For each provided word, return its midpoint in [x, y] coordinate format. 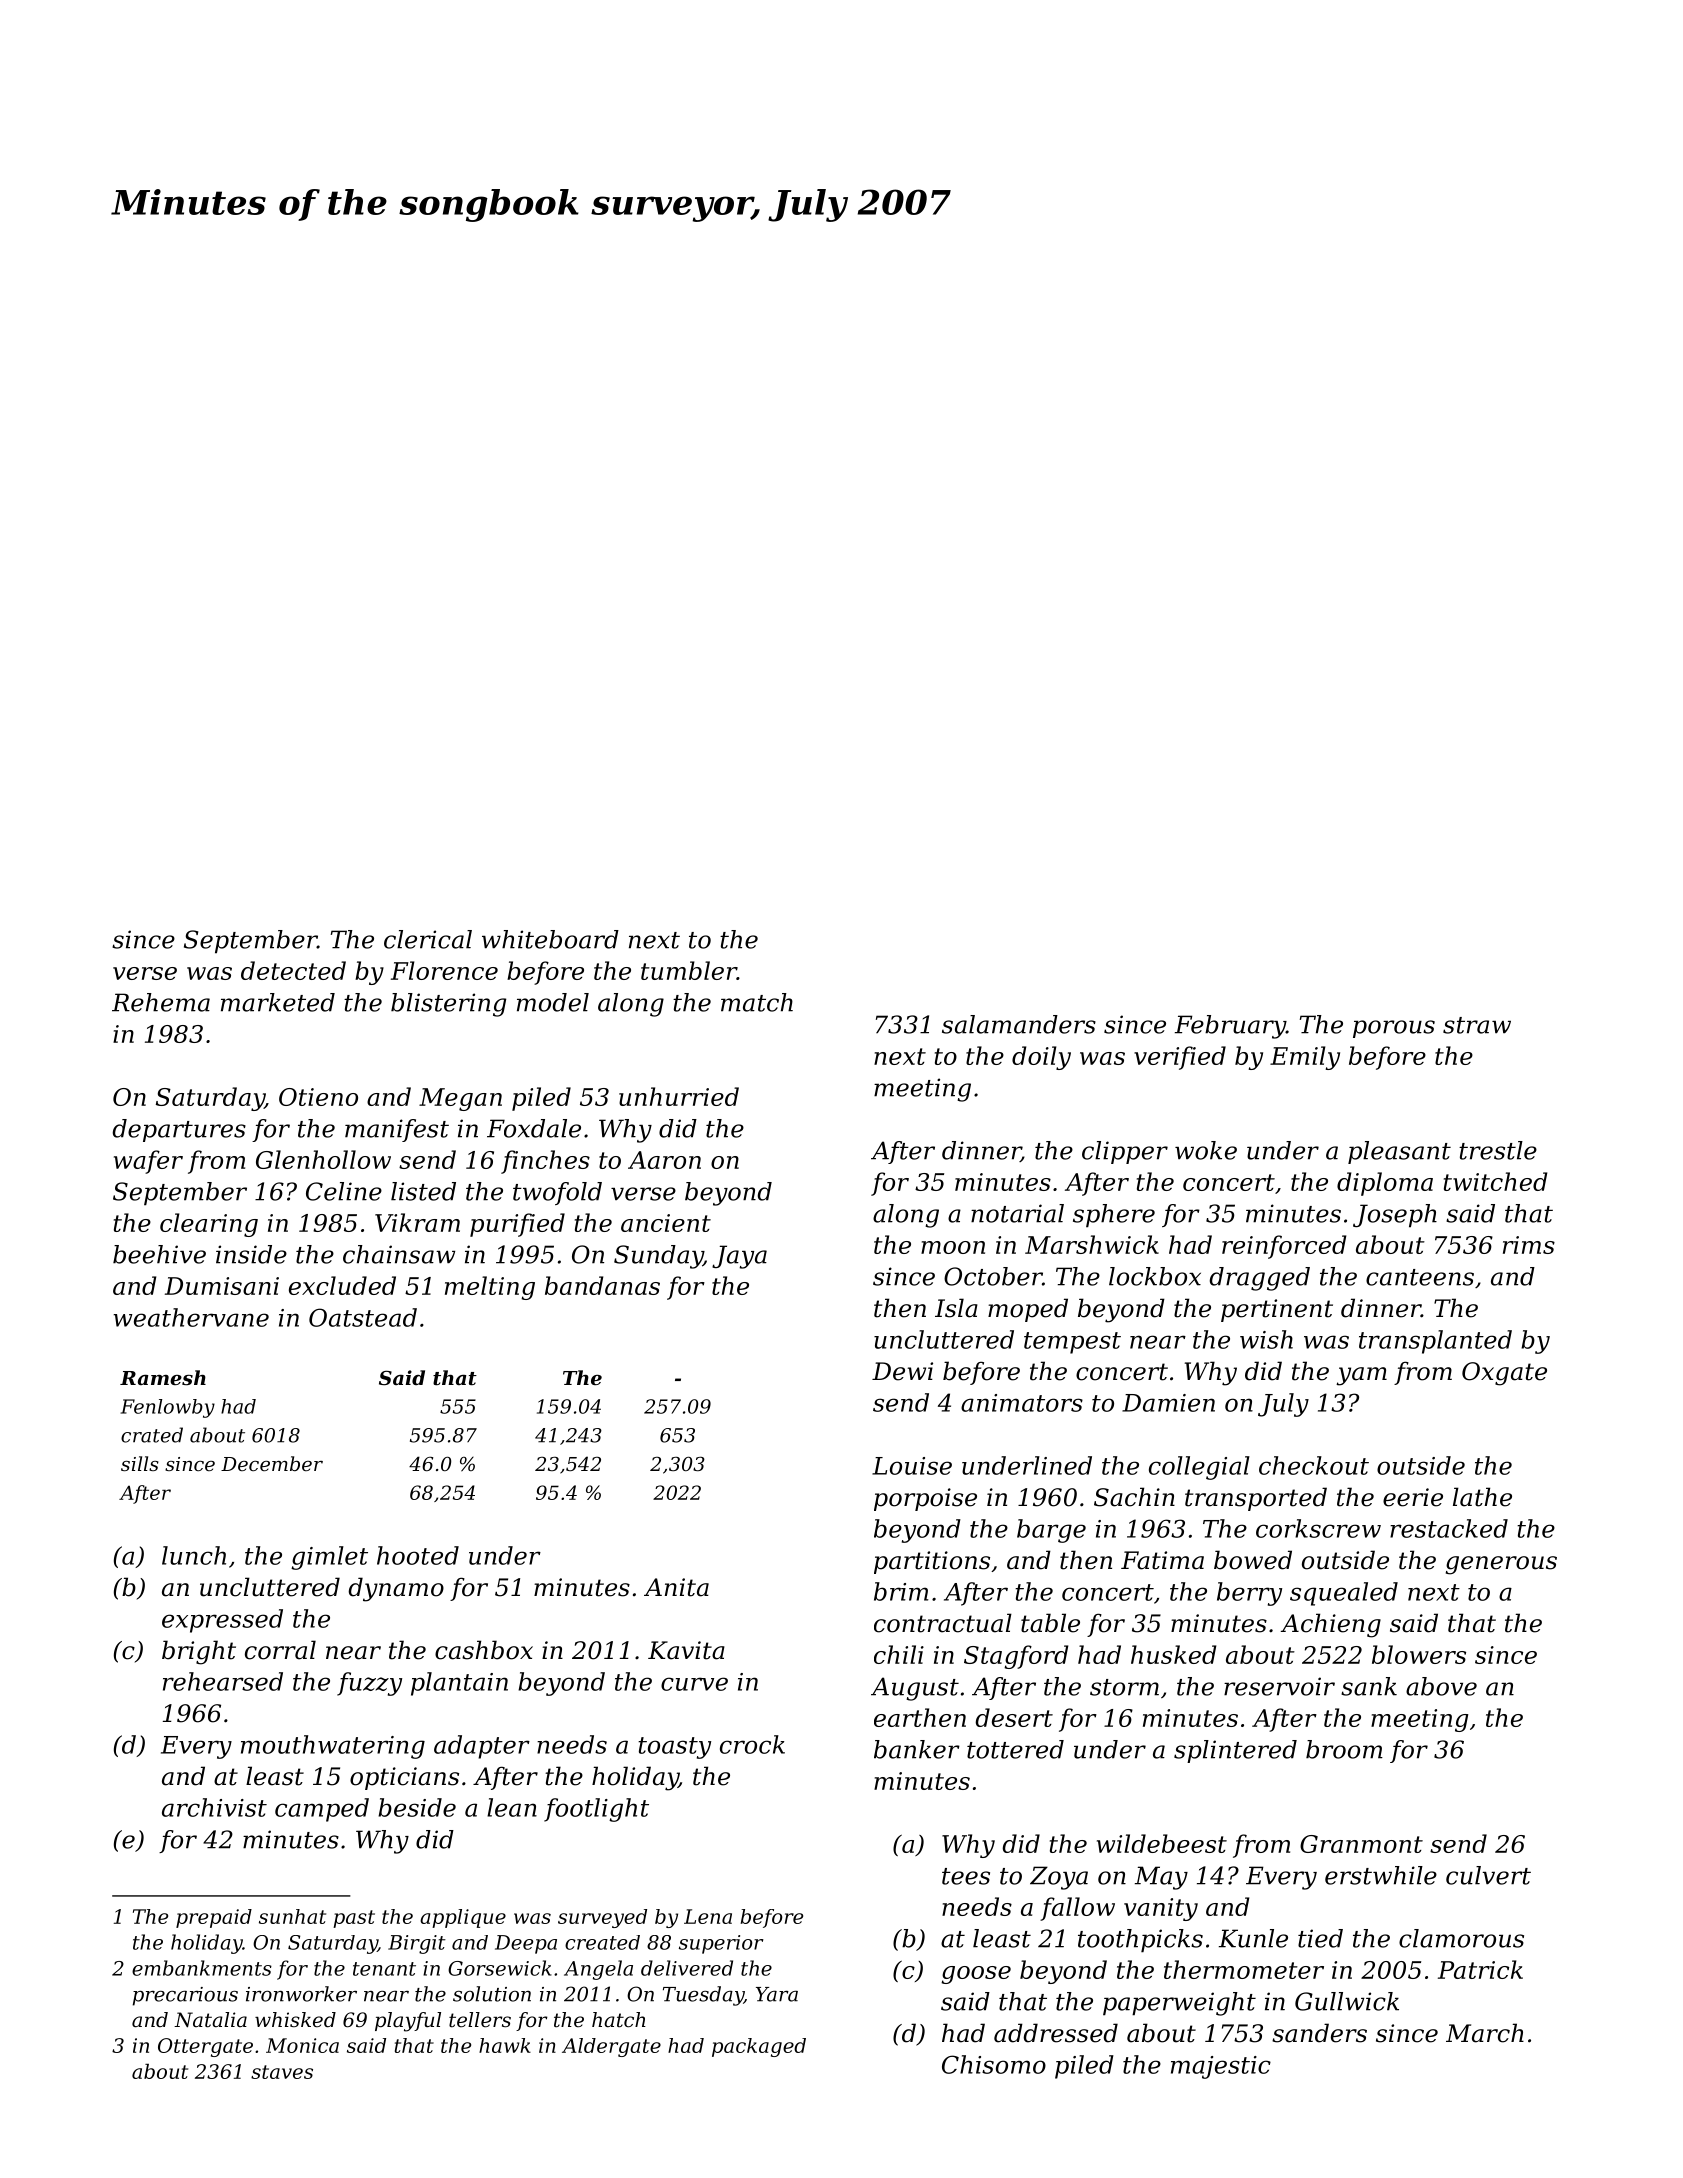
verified [1180, 1058]
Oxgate [1504, 1374]
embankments [202, 1968]
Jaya [739, 1257]
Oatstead [363, 1317]
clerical [428, 939]
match [757, 1002]
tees [966, 1876]
